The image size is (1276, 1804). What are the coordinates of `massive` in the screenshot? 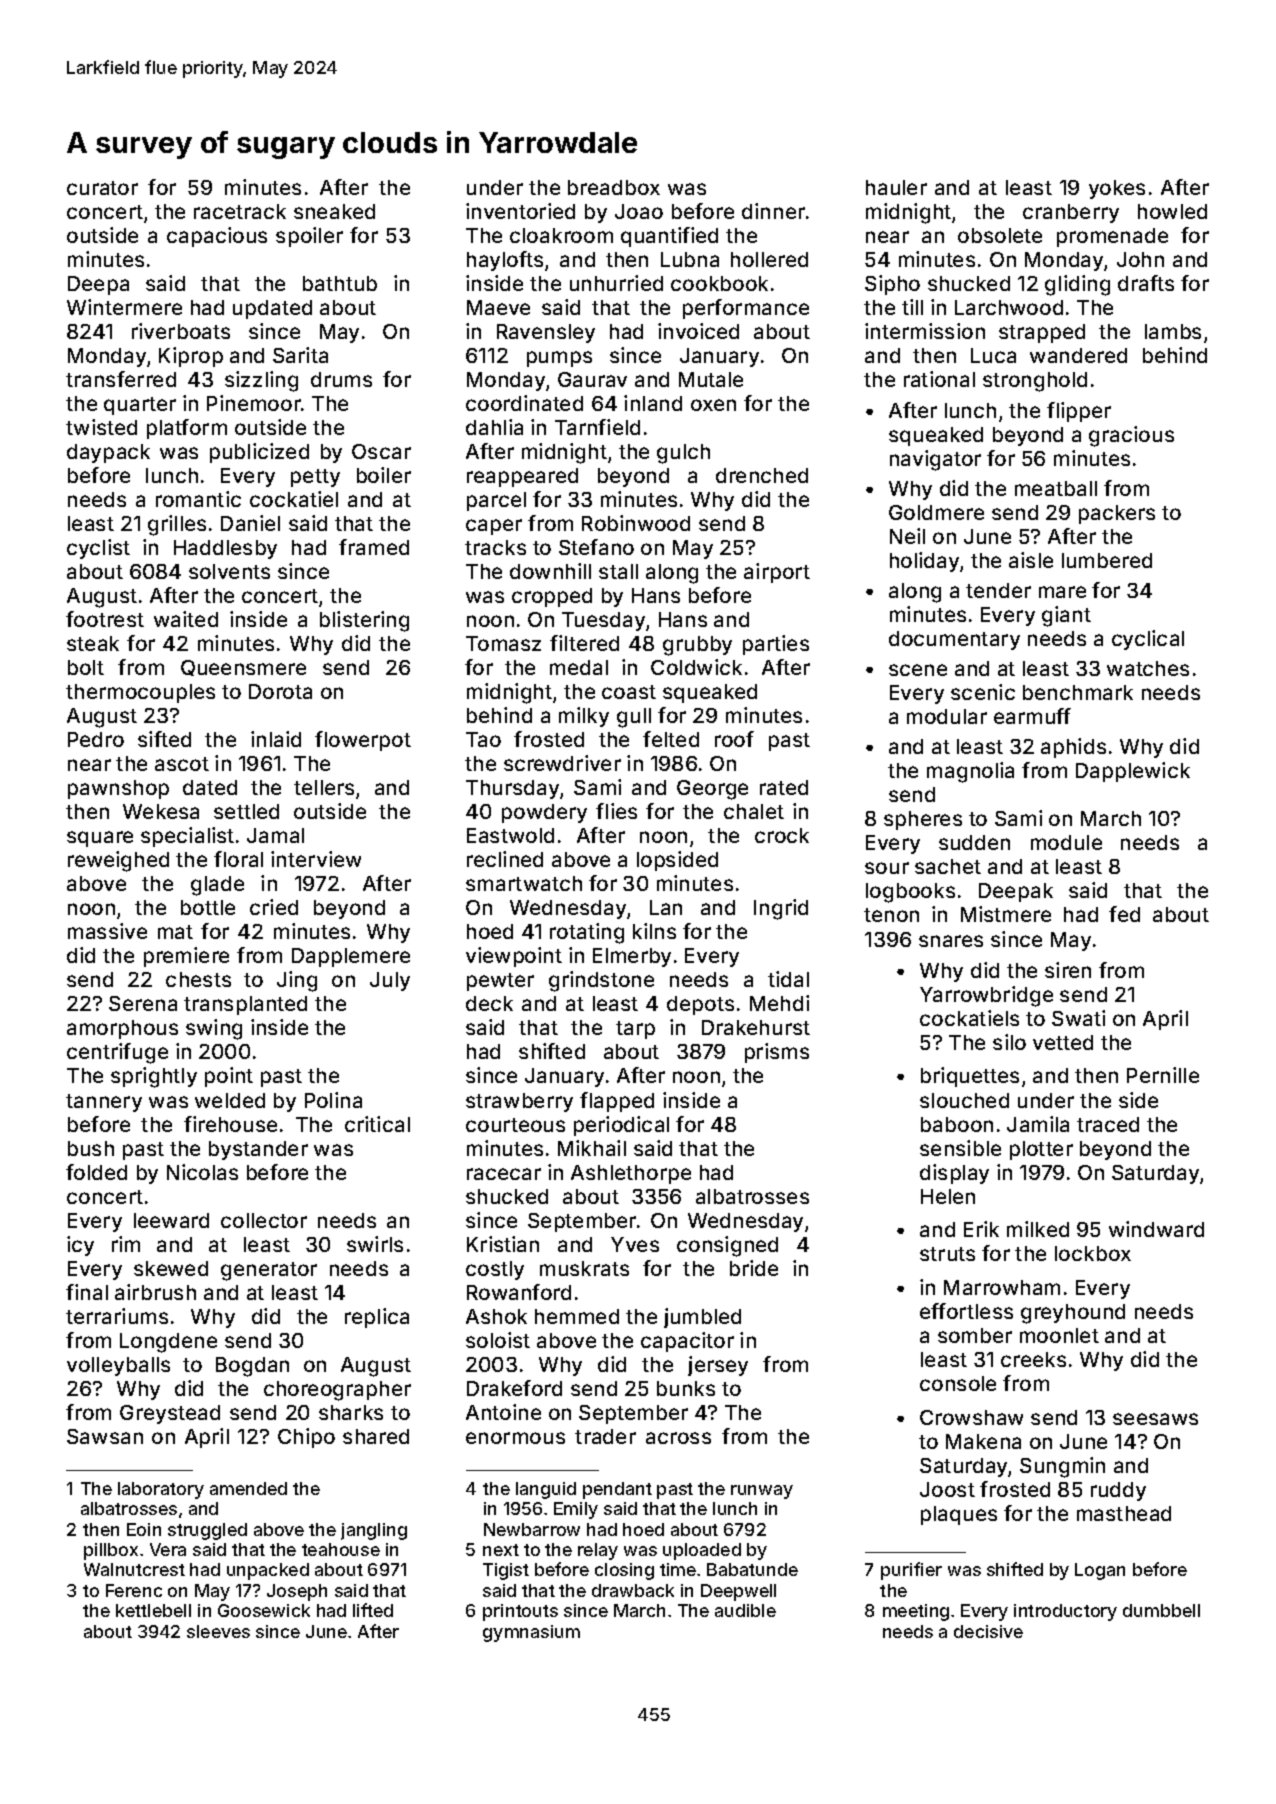 It's located at (107, 931).
